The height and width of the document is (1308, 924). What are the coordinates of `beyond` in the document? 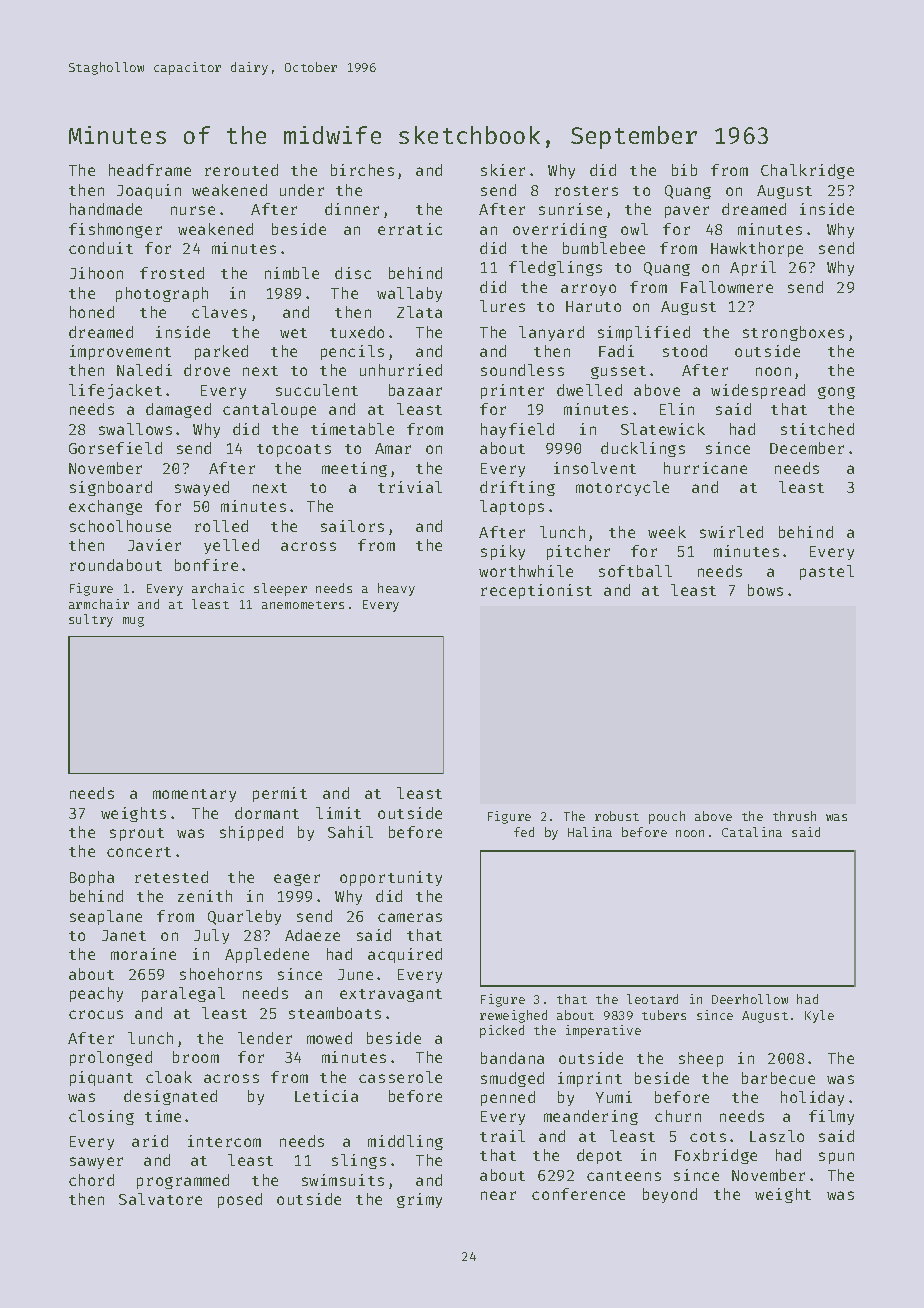 It's located at (670, 1195).
